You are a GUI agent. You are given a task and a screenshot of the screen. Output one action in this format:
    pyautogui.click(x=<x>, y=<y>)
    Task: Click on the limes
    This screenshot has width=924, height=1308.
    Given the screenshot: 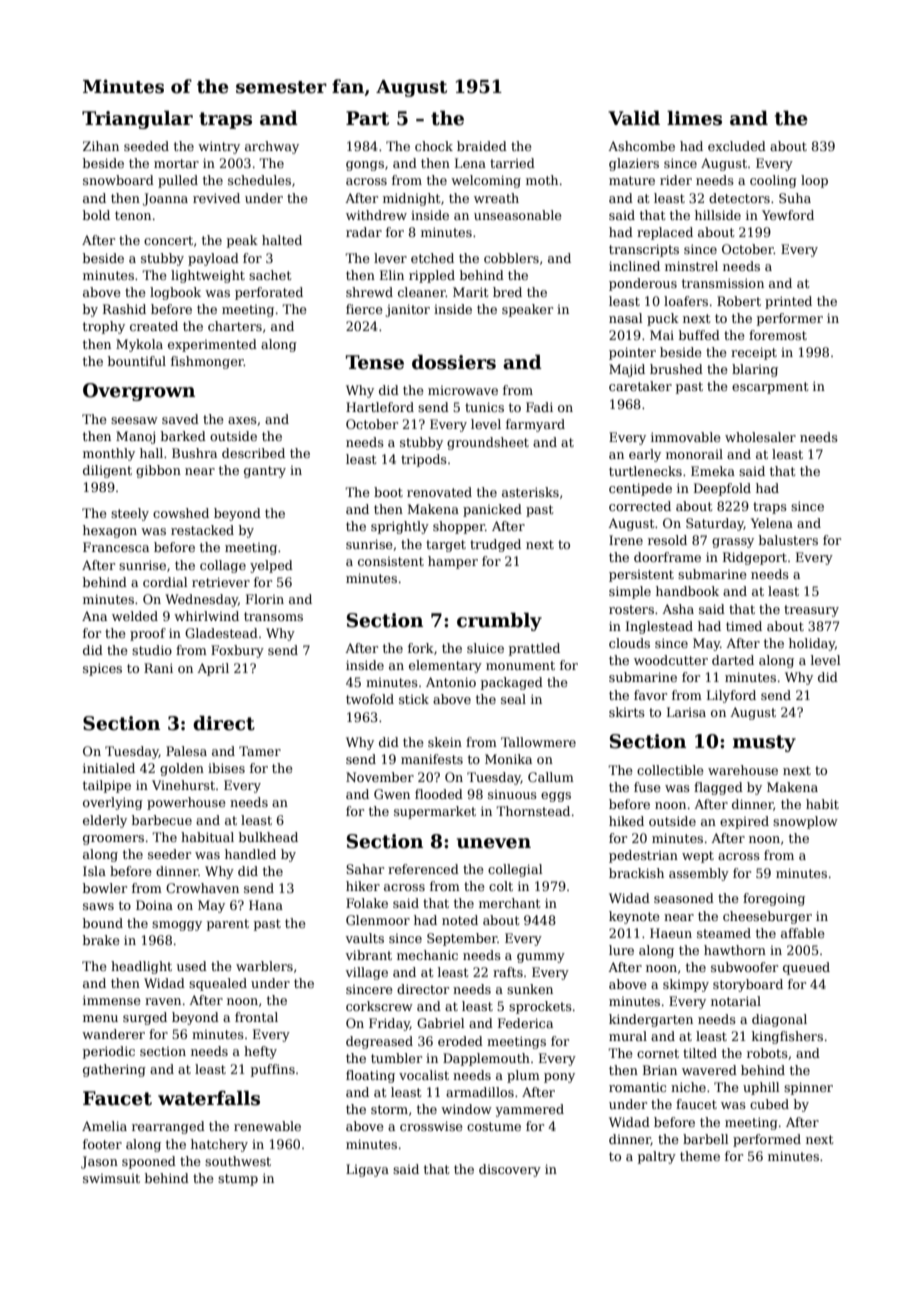 What is the action you would take?
    pyautogui.click(x=694, y=118)
